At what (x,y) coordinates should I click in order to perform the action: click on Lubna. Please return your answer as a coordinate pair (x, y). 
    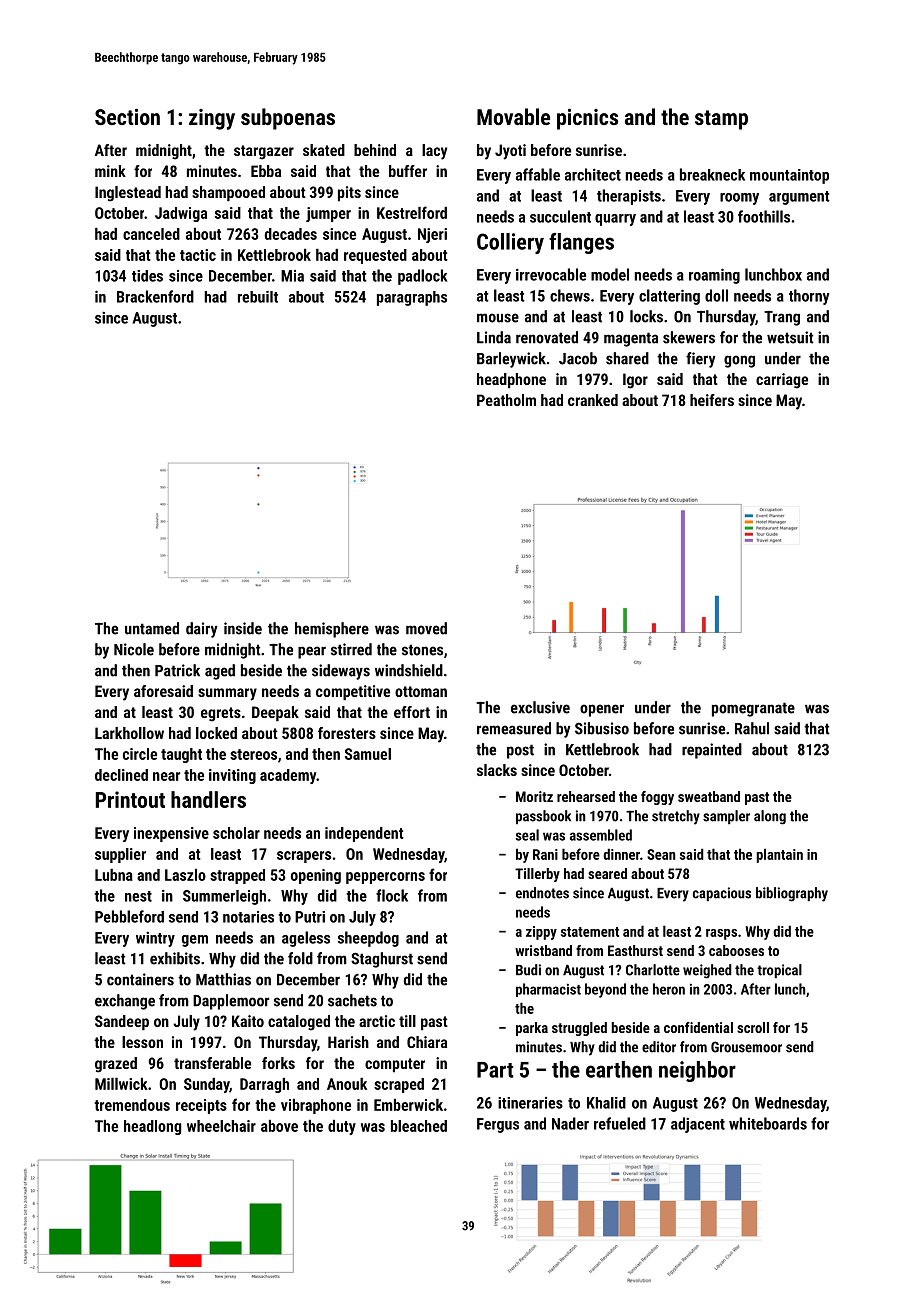
    Looking at the image, I should click on (114, 875).
